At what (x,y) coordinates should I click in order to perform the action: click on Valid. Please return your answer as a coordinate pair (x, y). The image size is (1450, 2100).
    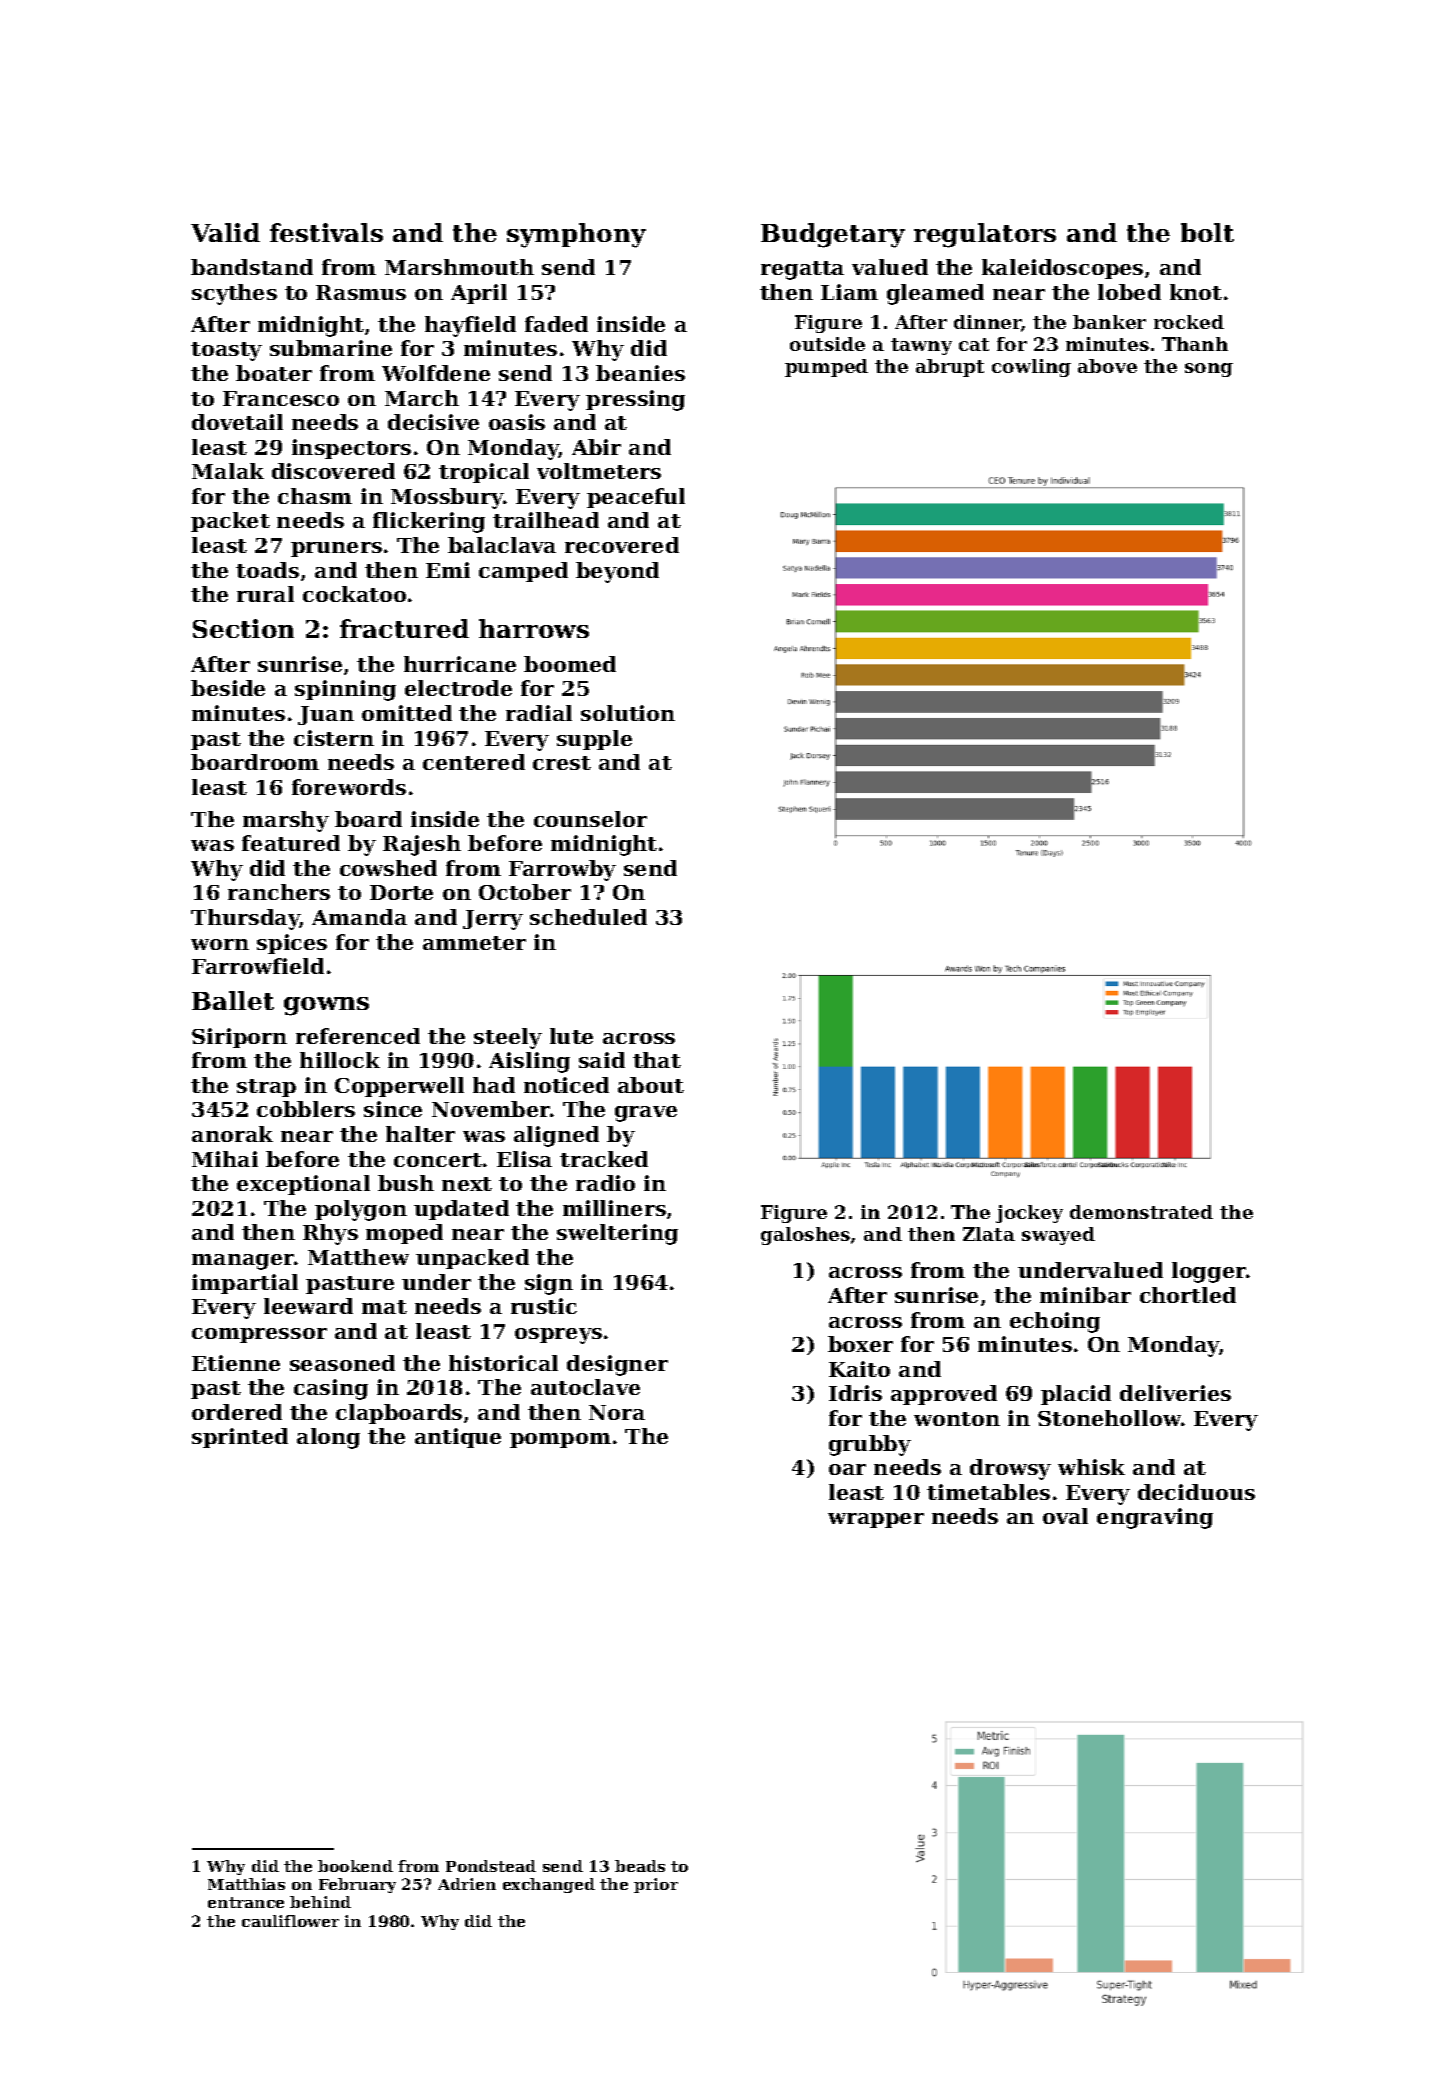
    Looking at the image, I should click on (225, 232).
